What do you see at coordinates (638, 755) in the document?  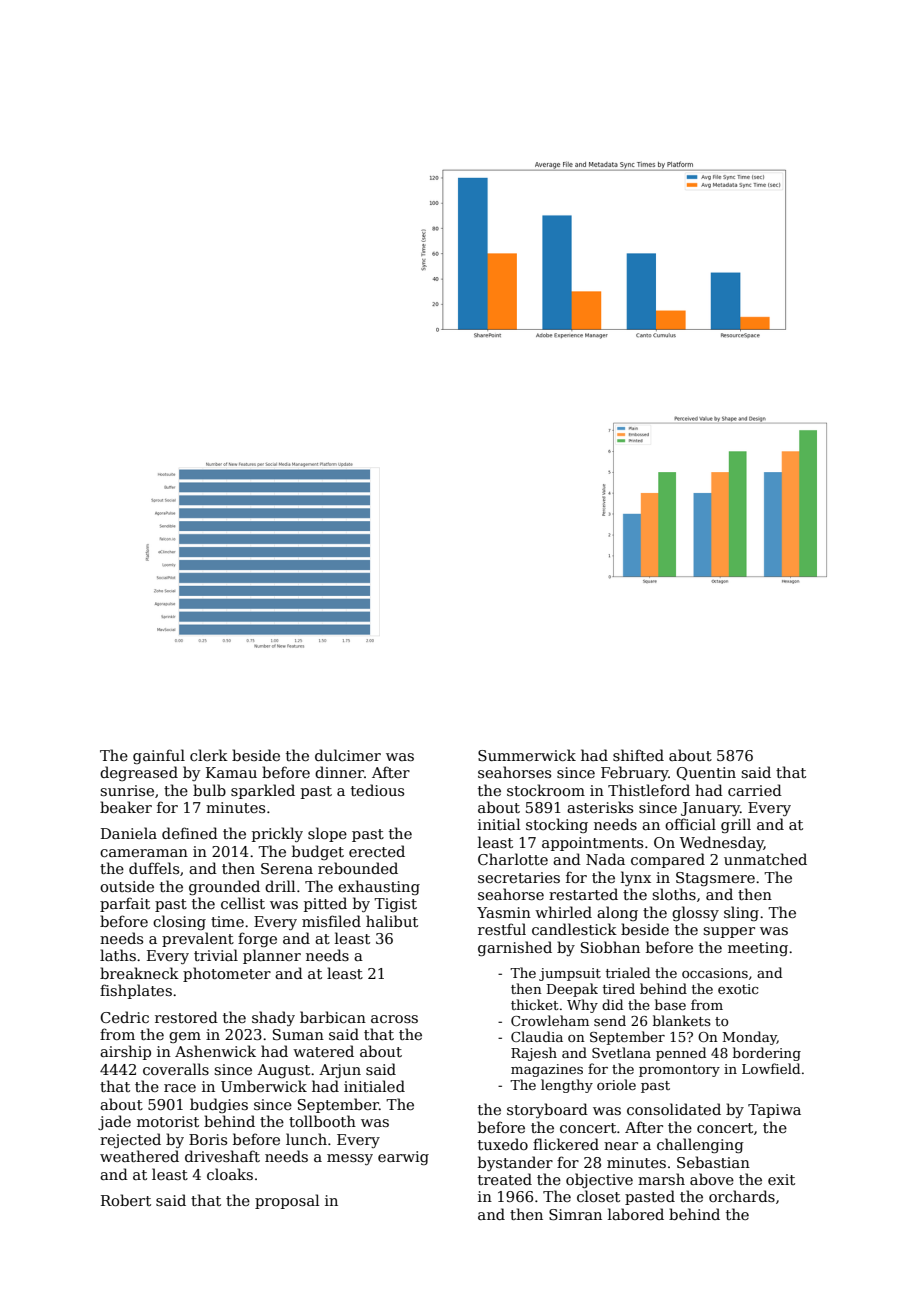 I see `shifted` at bounding box center [638, 755].
